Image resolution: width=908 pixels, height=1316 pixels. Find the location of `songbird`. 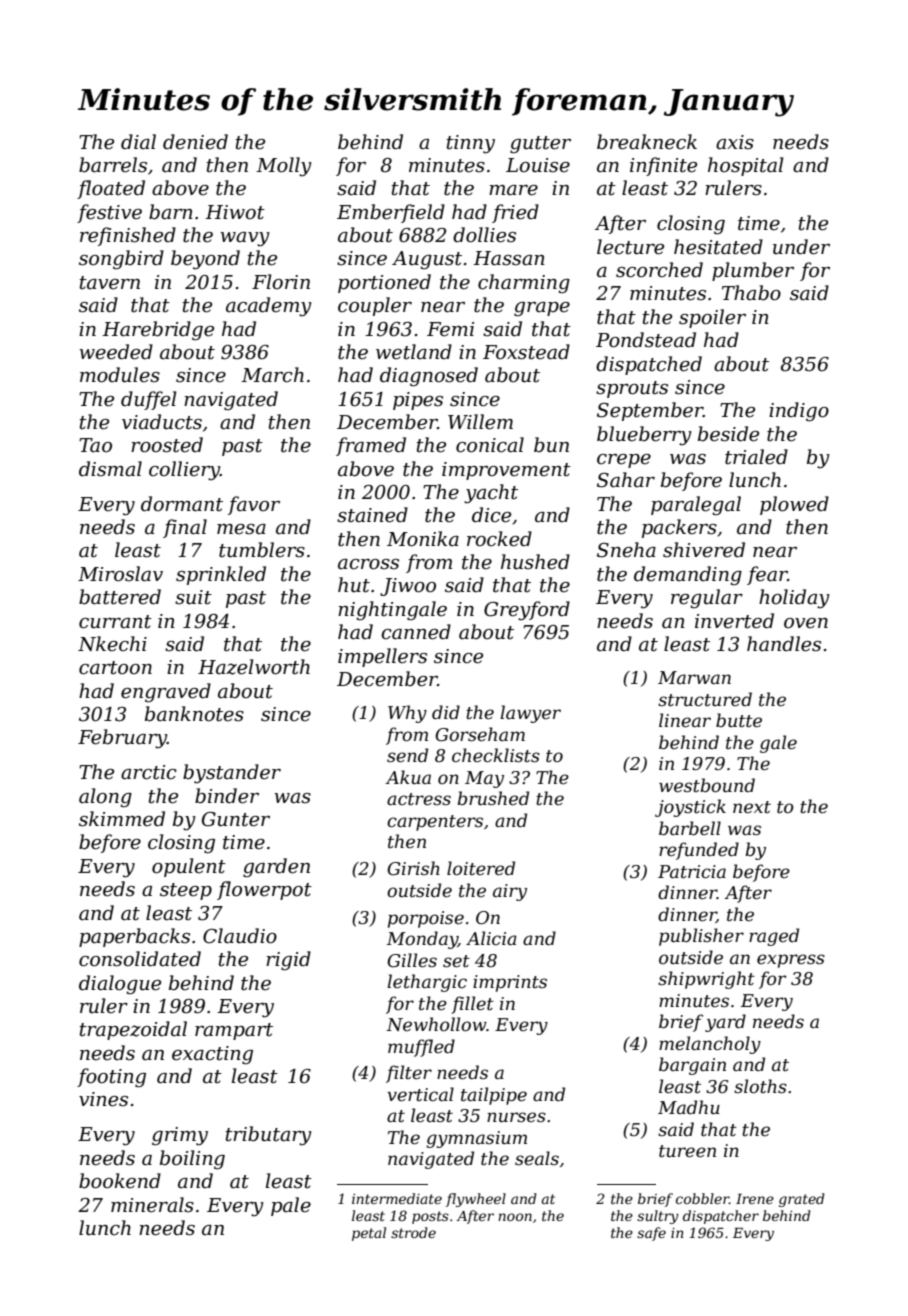

songbird is located at coordinates (121, 260).
